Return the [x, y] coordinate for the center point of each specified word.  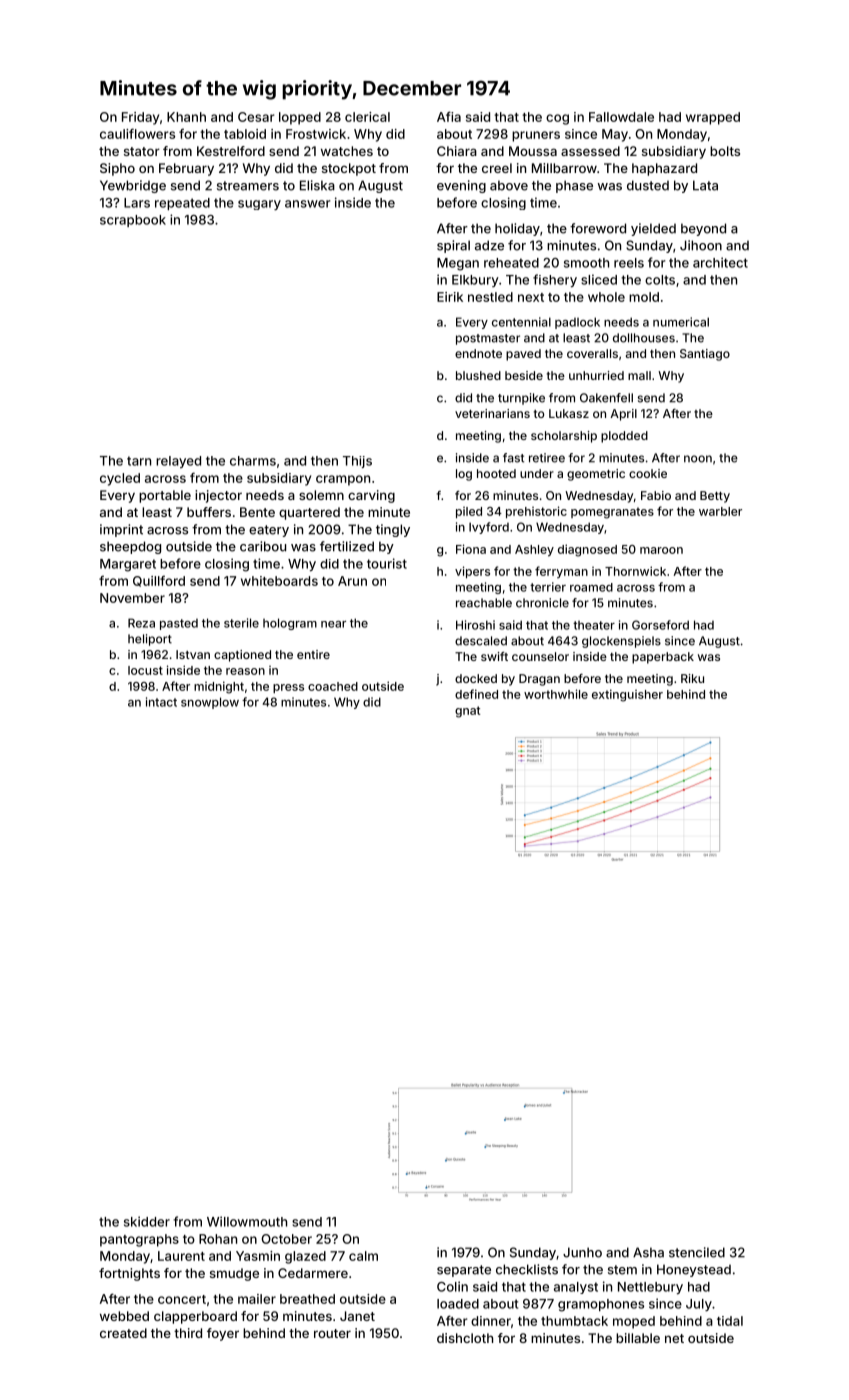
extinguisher [627, 695]
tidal [730, 1321]
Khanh [186, 117]
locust [145, 670]
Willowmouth [247, 1221]
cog [557, 119]
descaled [481, 641]
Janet [357, 1316]
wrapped [713, 118]
